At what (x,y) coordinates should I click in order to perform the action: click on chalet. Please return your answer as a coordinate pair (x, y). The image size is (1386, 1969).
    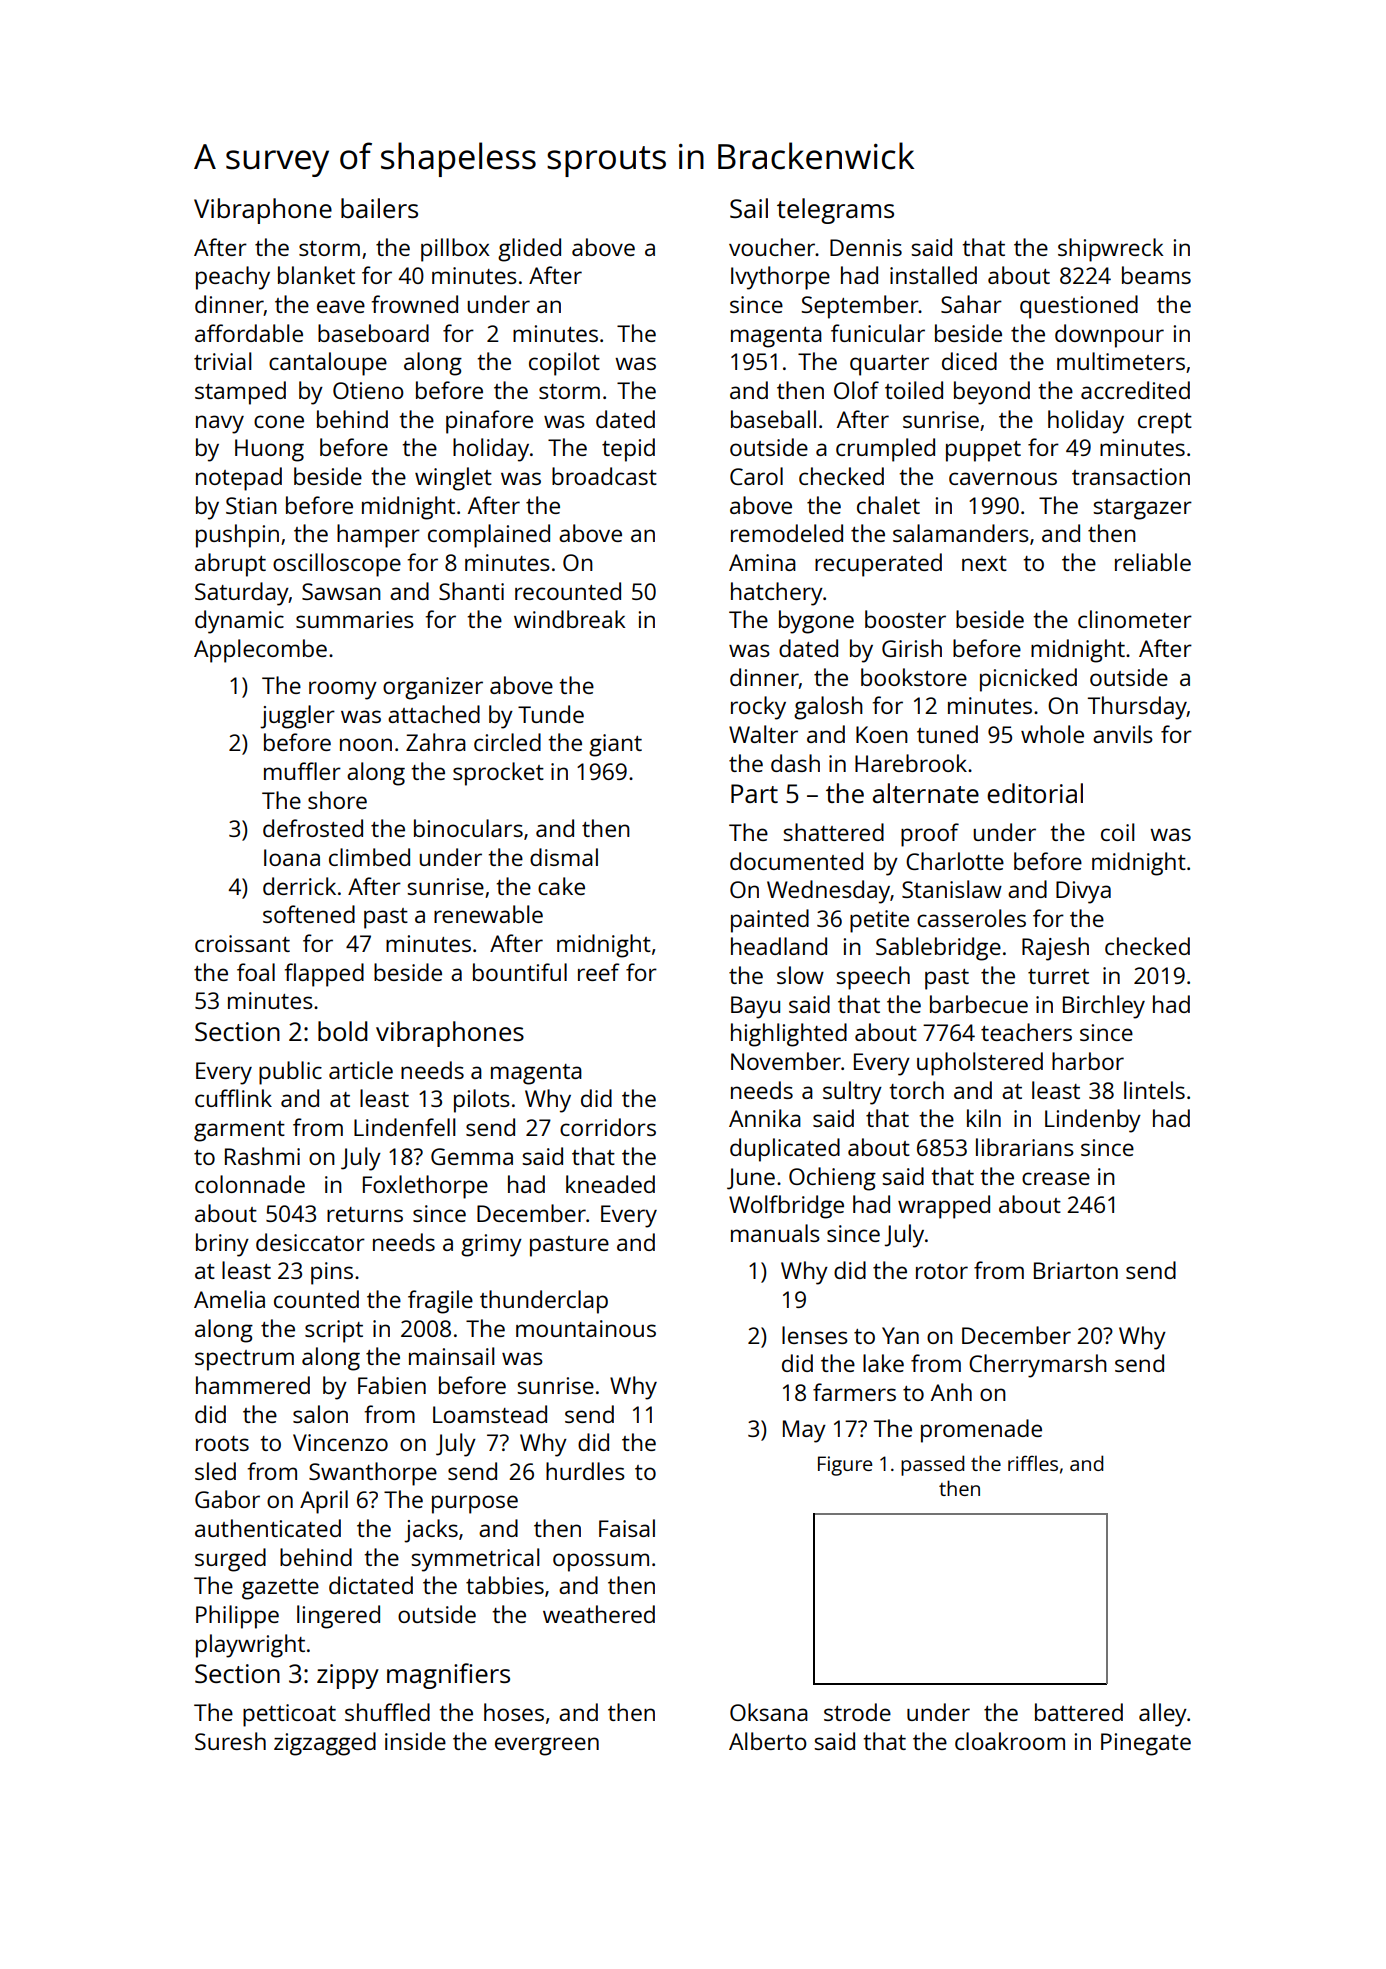
    Looking at the image, I should click on (888, 505).
